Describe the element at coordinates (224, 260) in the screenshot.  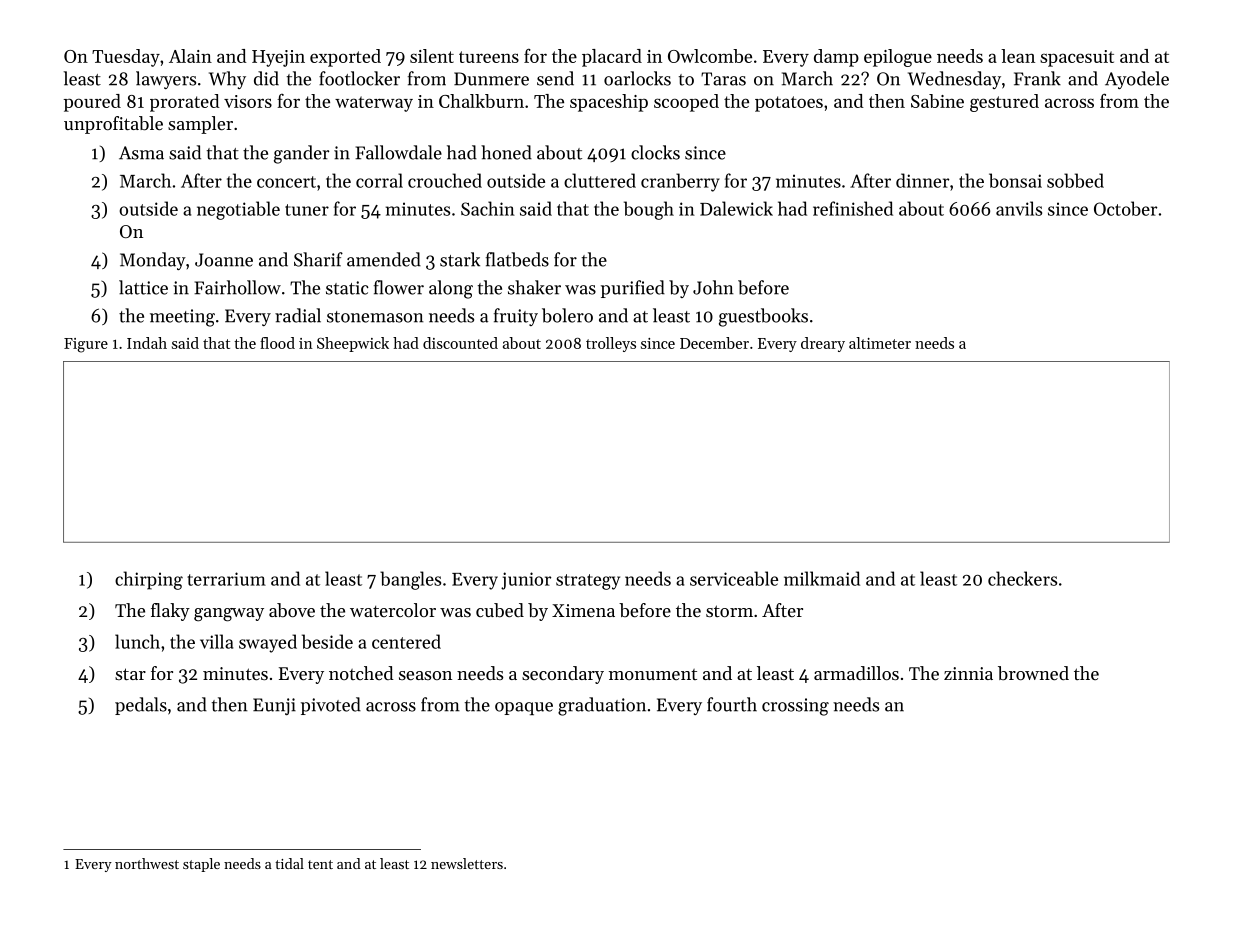
I see `Joanne` at that location.
